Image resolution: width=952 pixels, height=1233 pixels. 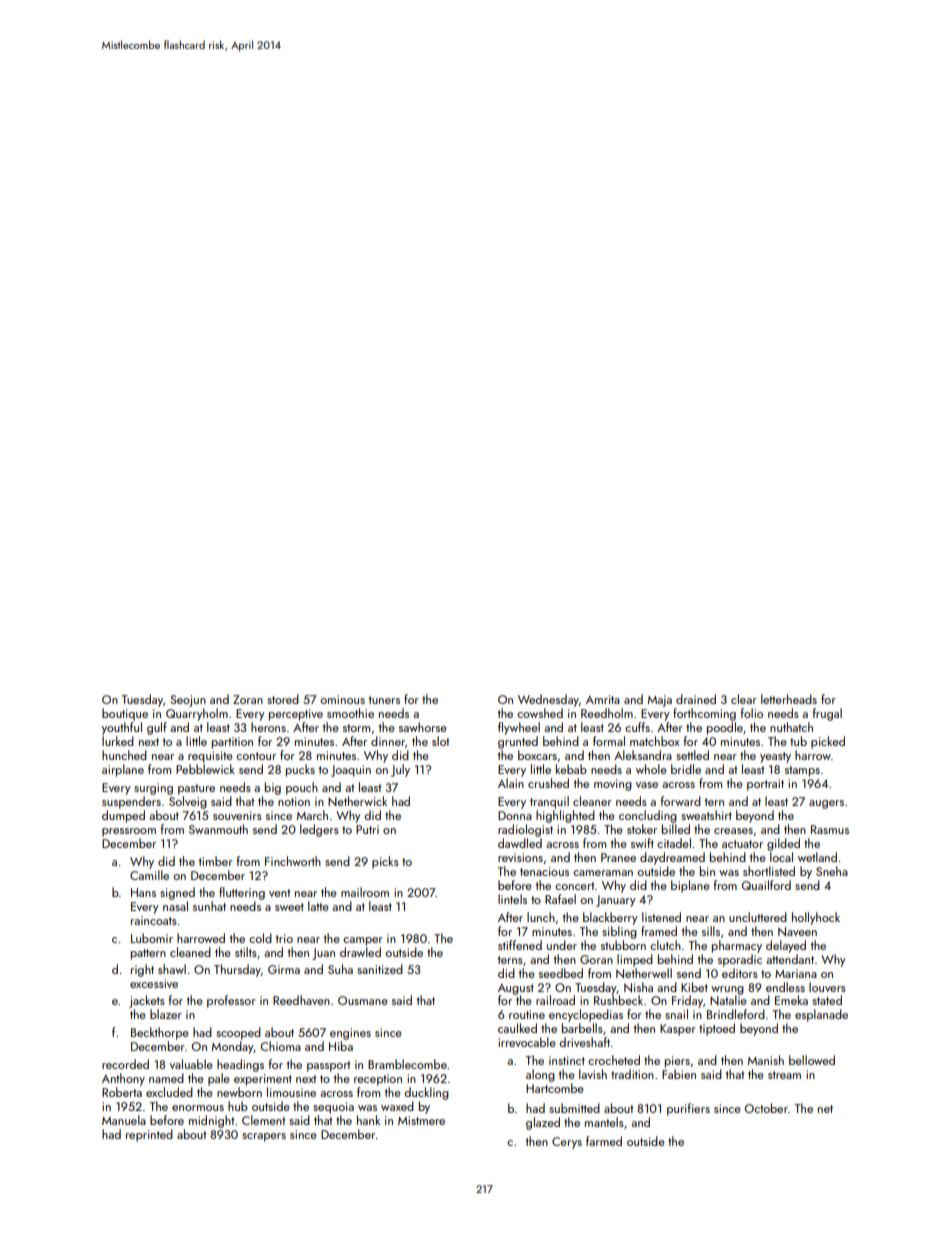 I want to click on uncluttered, so click(x=758, y=917).
